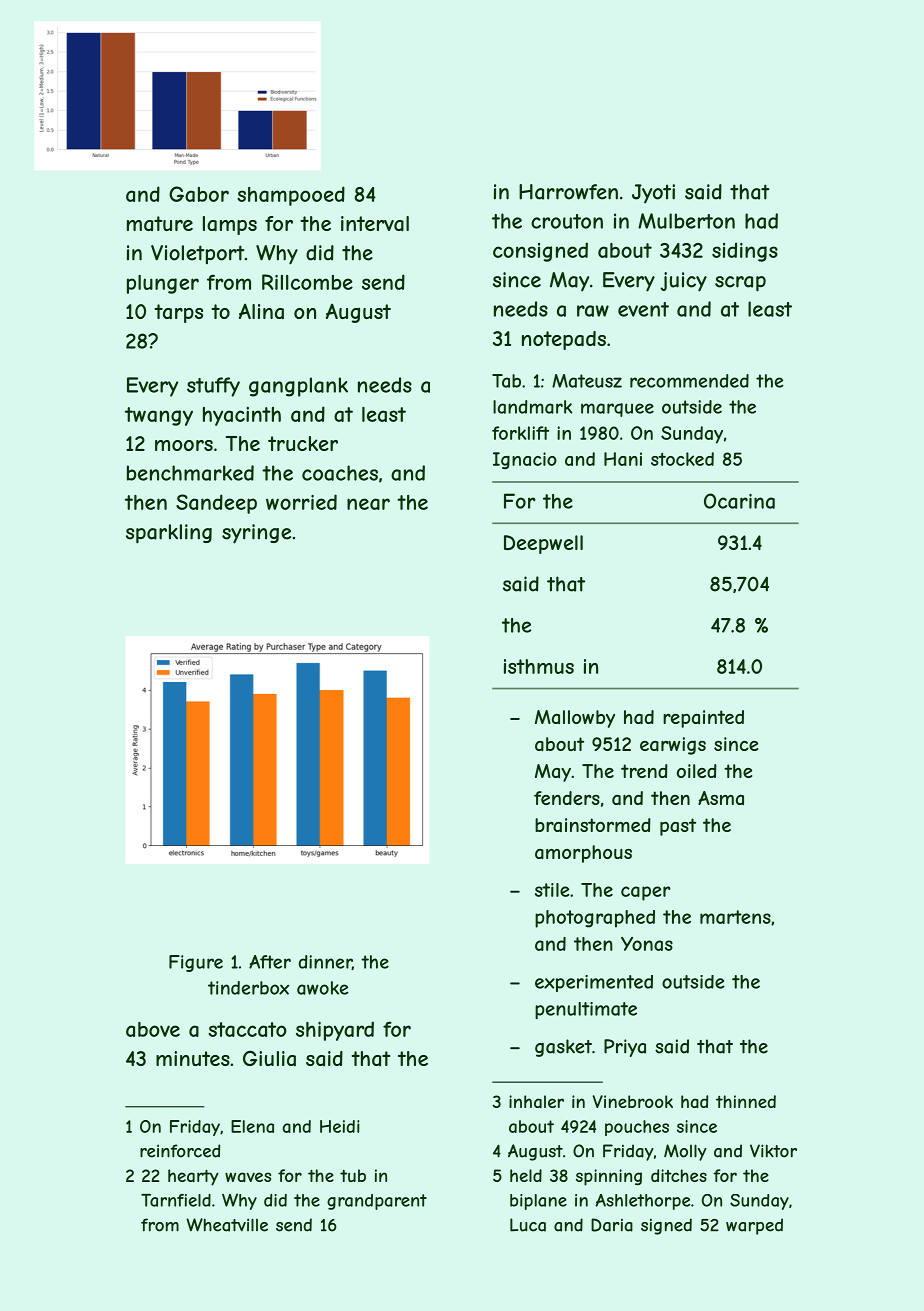 The width and height of the screenshot is (924, 1311). Describe the element at coordinates (368, 504) in the screenshot. I see `near` at that location.
